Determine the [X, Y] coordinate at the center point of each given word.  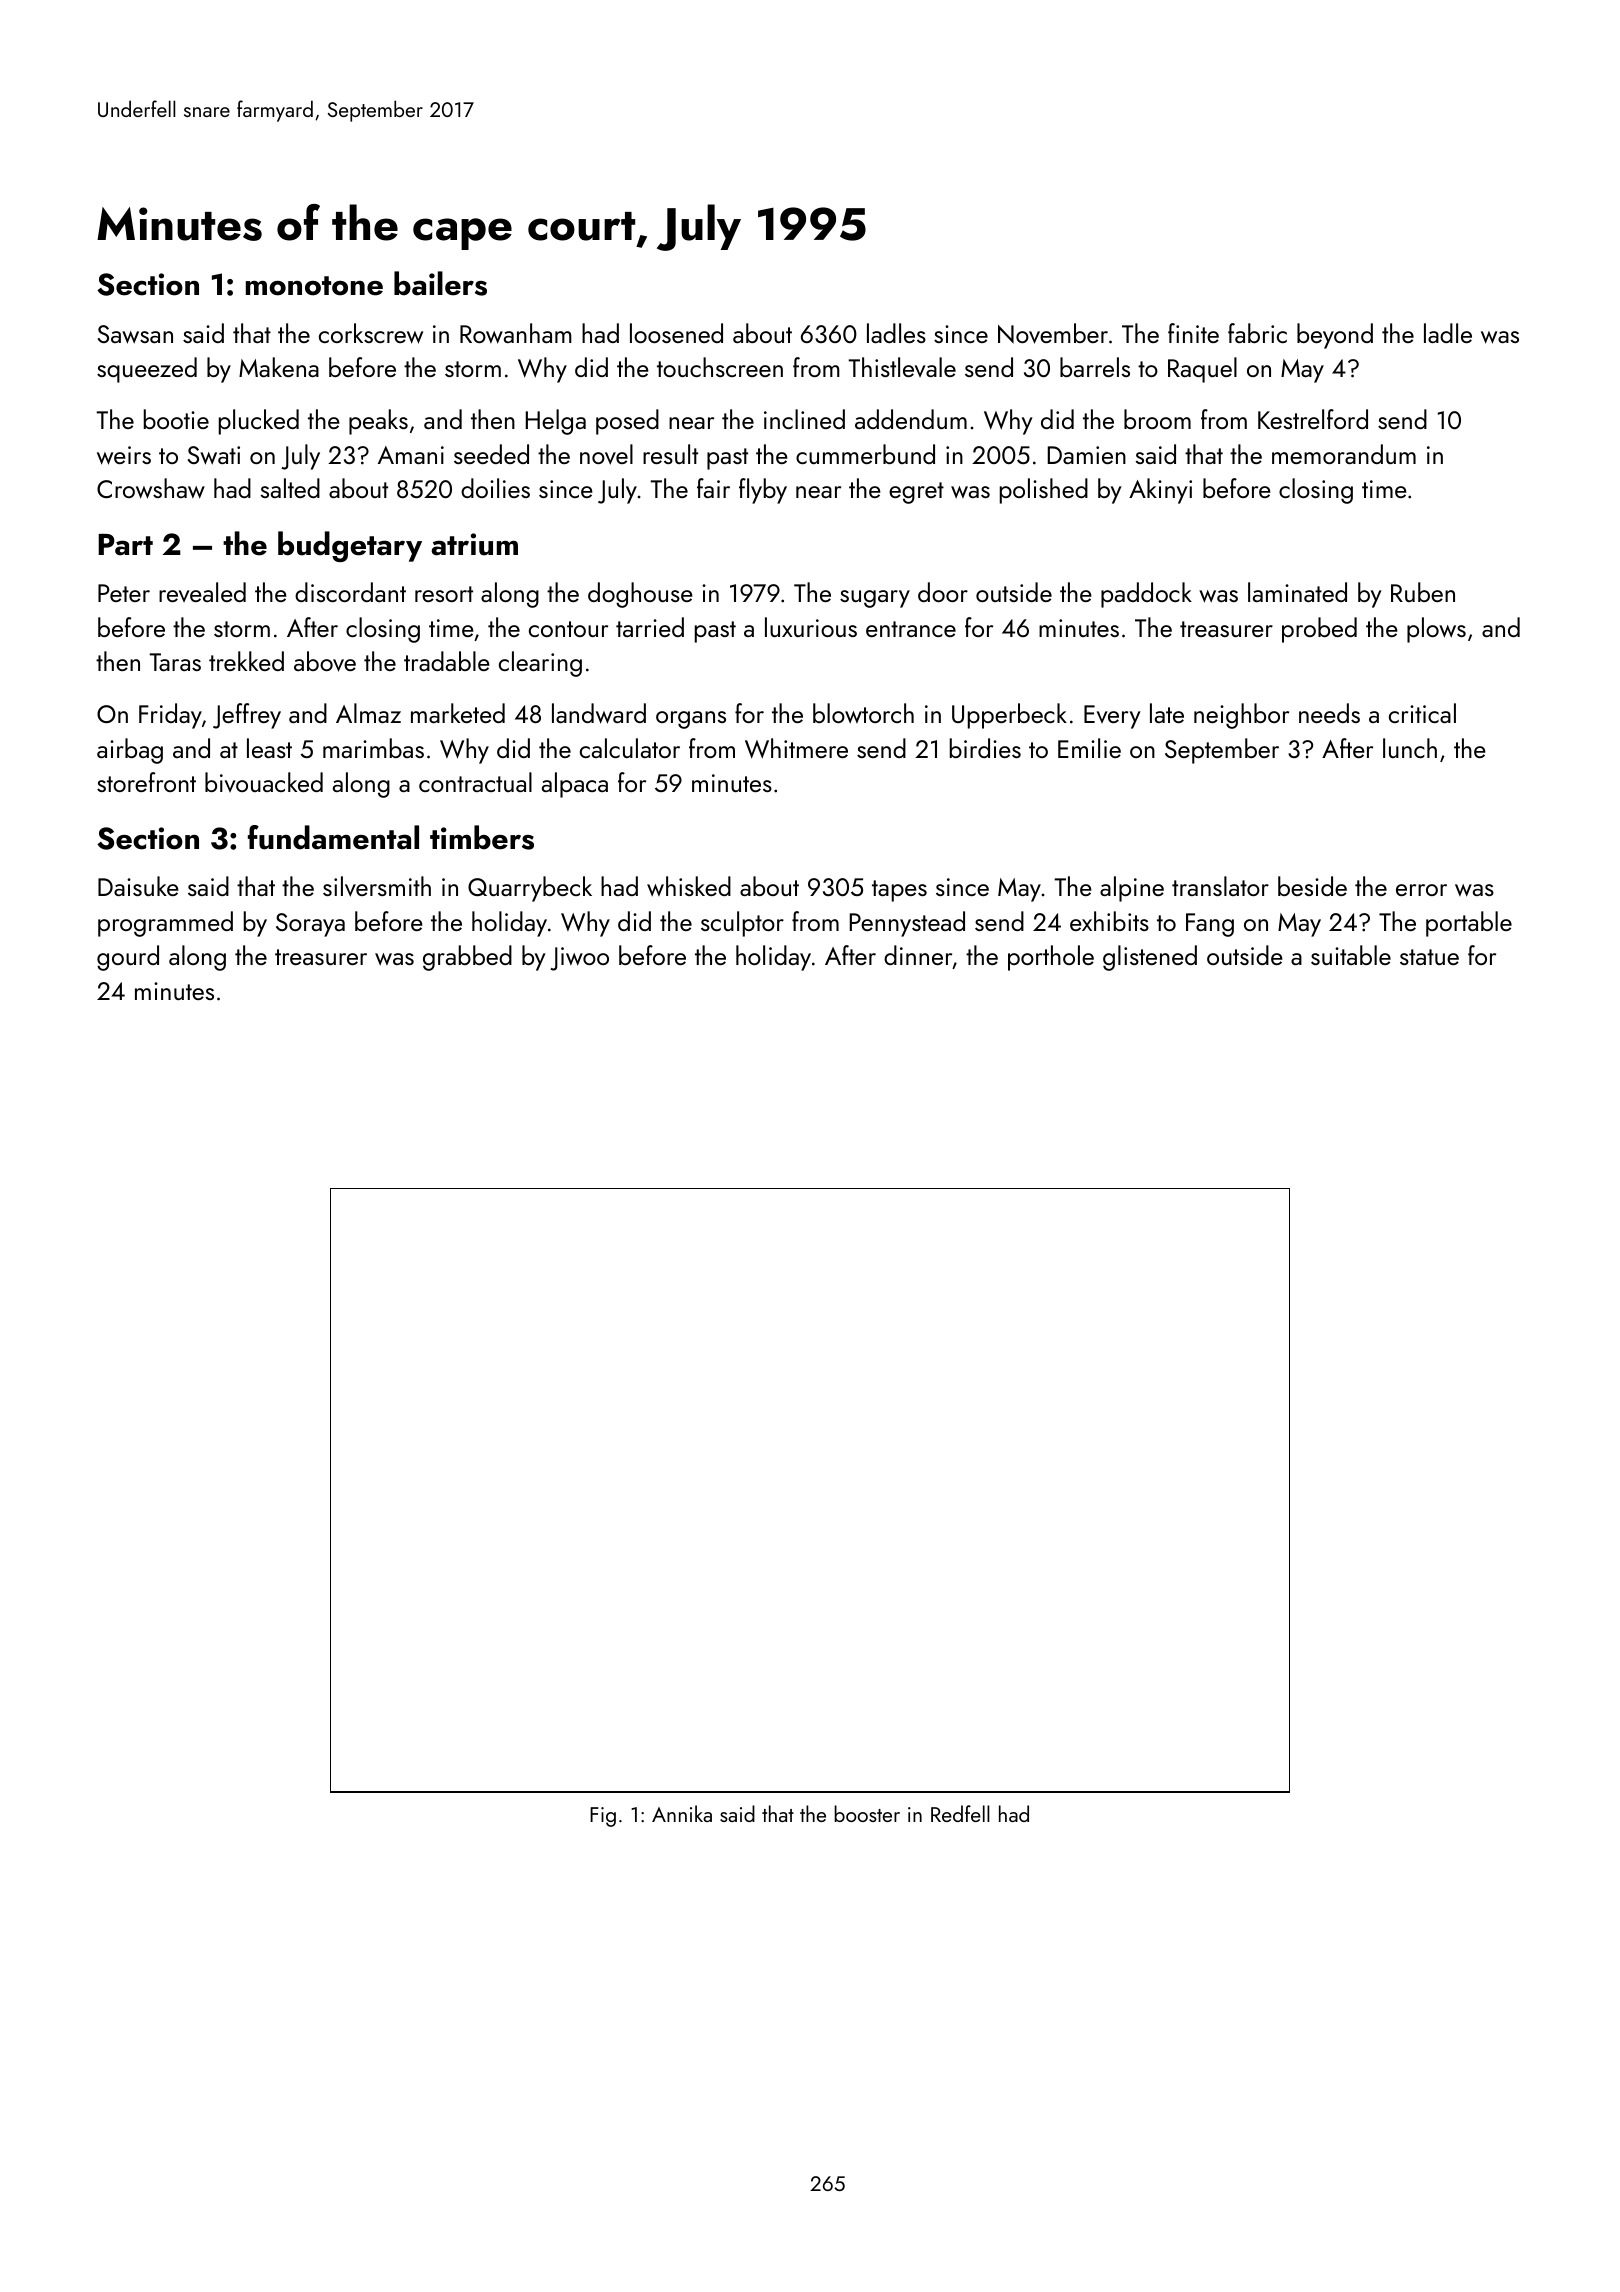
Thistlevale [902, 367]
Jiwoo [579, 959]
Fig [603, 1817]
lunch [1410, 748]
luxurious [811, 627]
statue [1429, 957]
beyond [1335, 336]
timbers [482, 837]
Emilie [1089, 748]
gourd [128, 958]
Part [125, 544]
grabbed [467, 958]
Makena [279, 367]
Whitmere [796, 748]
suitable [1351, 955]
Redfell [960, 1813]
